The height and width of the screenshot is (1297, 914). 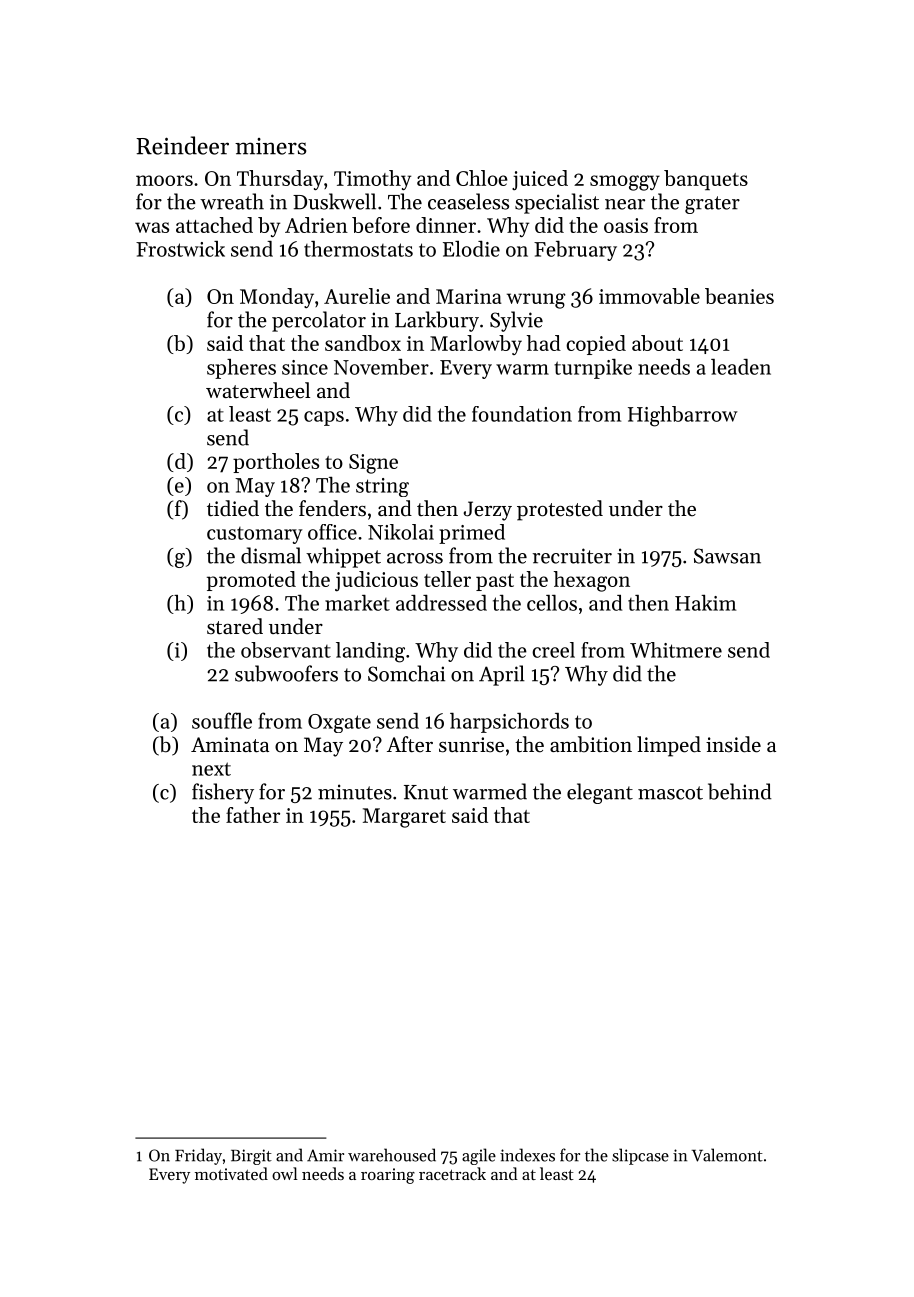 What do you see at coordinates (557, 203) in the screenshot?
I see `specialist` at bounding box center [557, 203].
